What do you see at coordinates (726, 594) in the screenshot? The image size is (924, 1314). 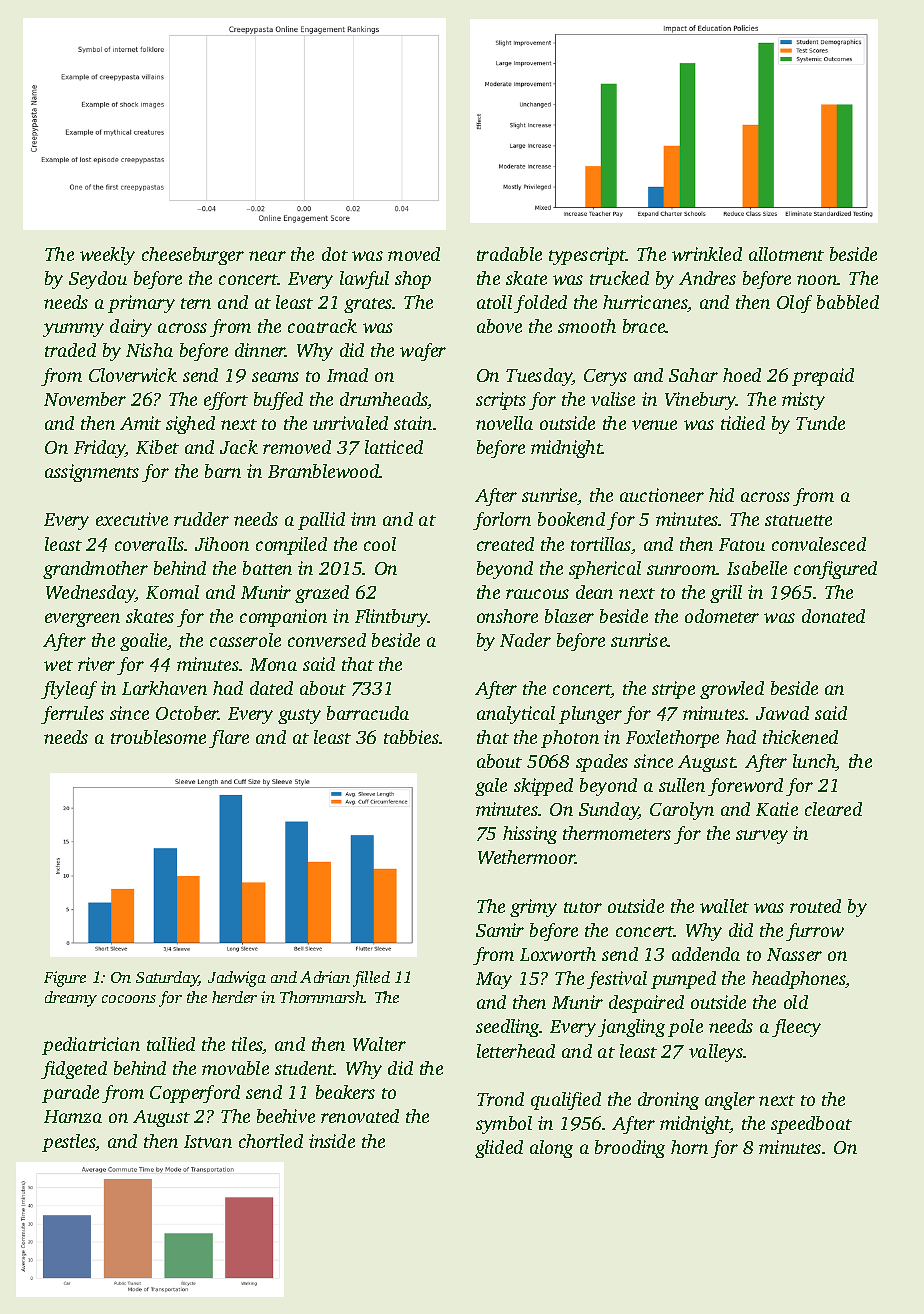 I see `grill` at bounding box center [726, 594].
